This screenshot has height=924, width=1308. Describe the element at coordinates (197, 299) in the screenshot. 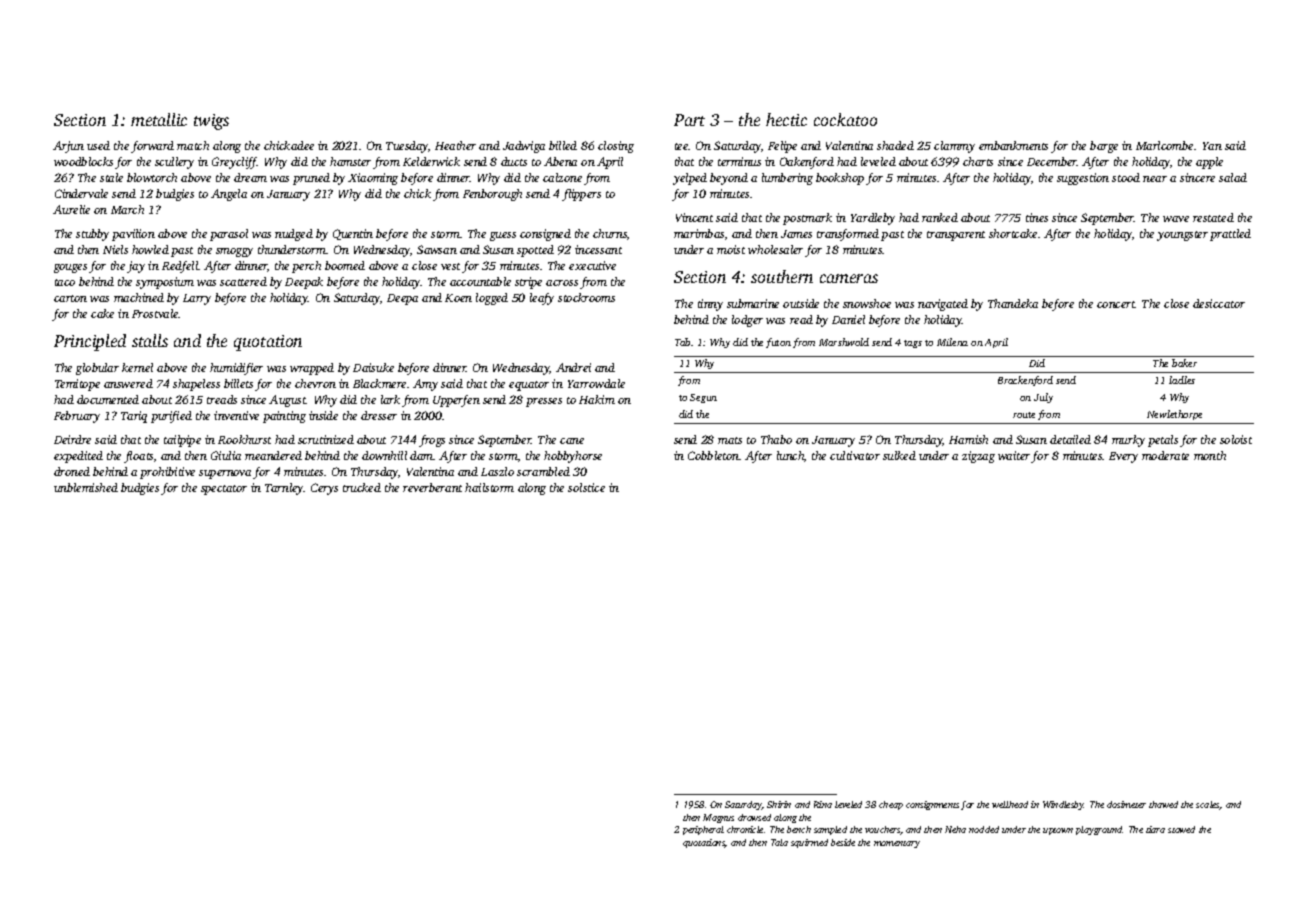

I see `Larry` at that location.
